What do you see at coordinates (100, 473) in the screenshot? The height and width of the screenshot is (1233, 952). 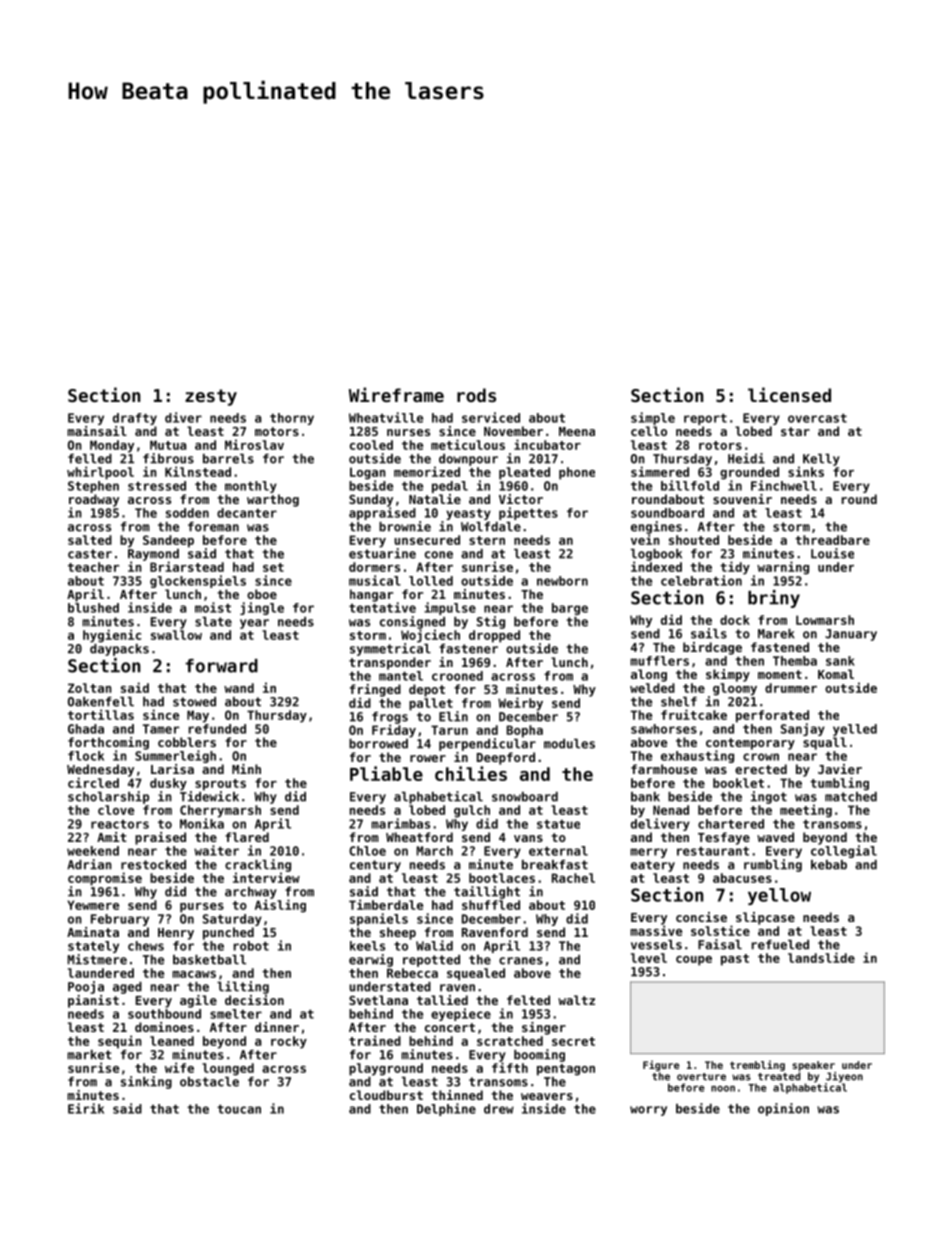 I see `whirlpool` at bounding box center [100, 473].
